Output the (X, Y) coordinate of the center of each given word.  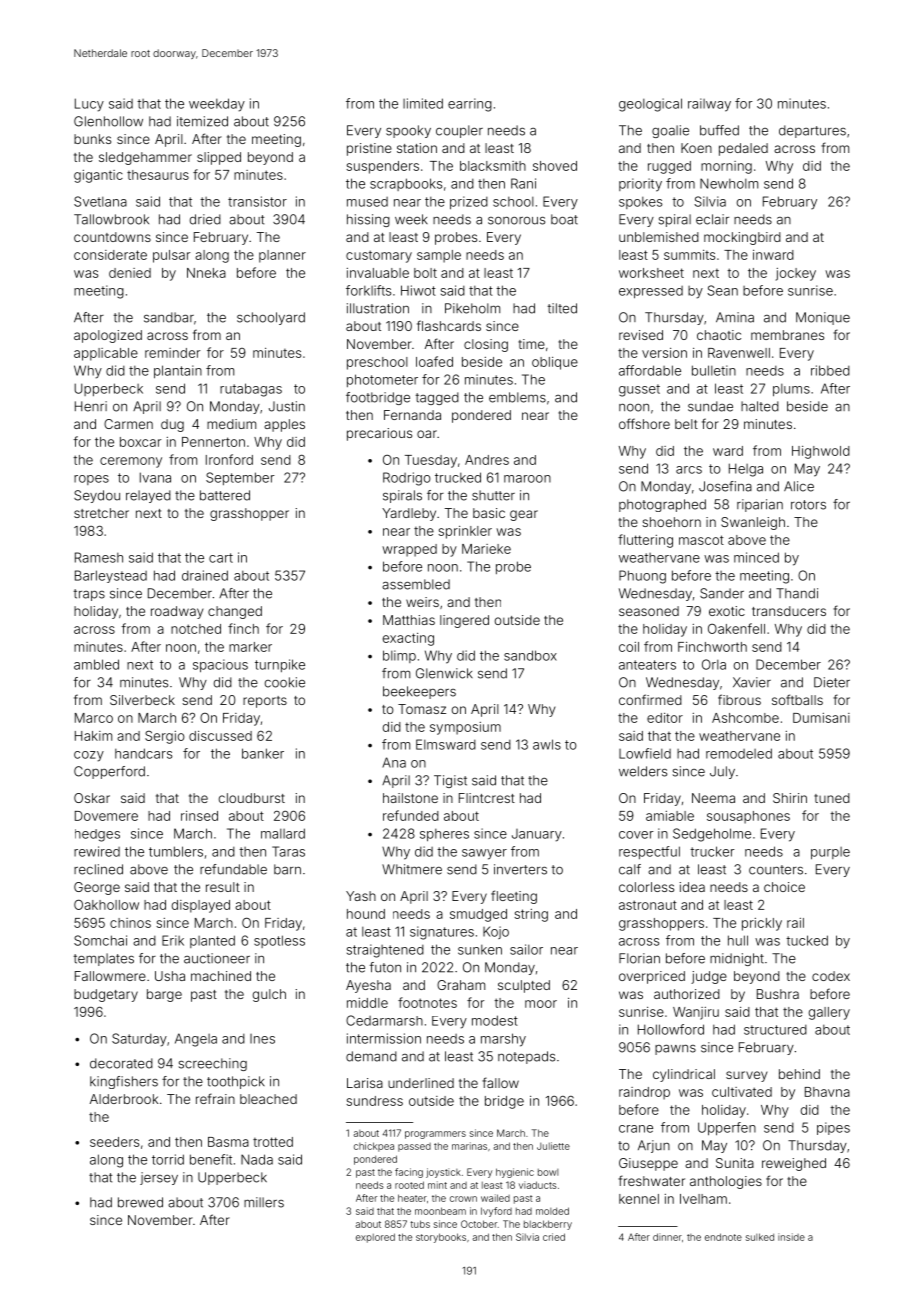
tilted (562, 308)
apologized (108, 336)
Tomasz (422, 709)
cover (636, 835)
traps (89, 595)
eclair (712, 219)
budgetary (106, 995)
